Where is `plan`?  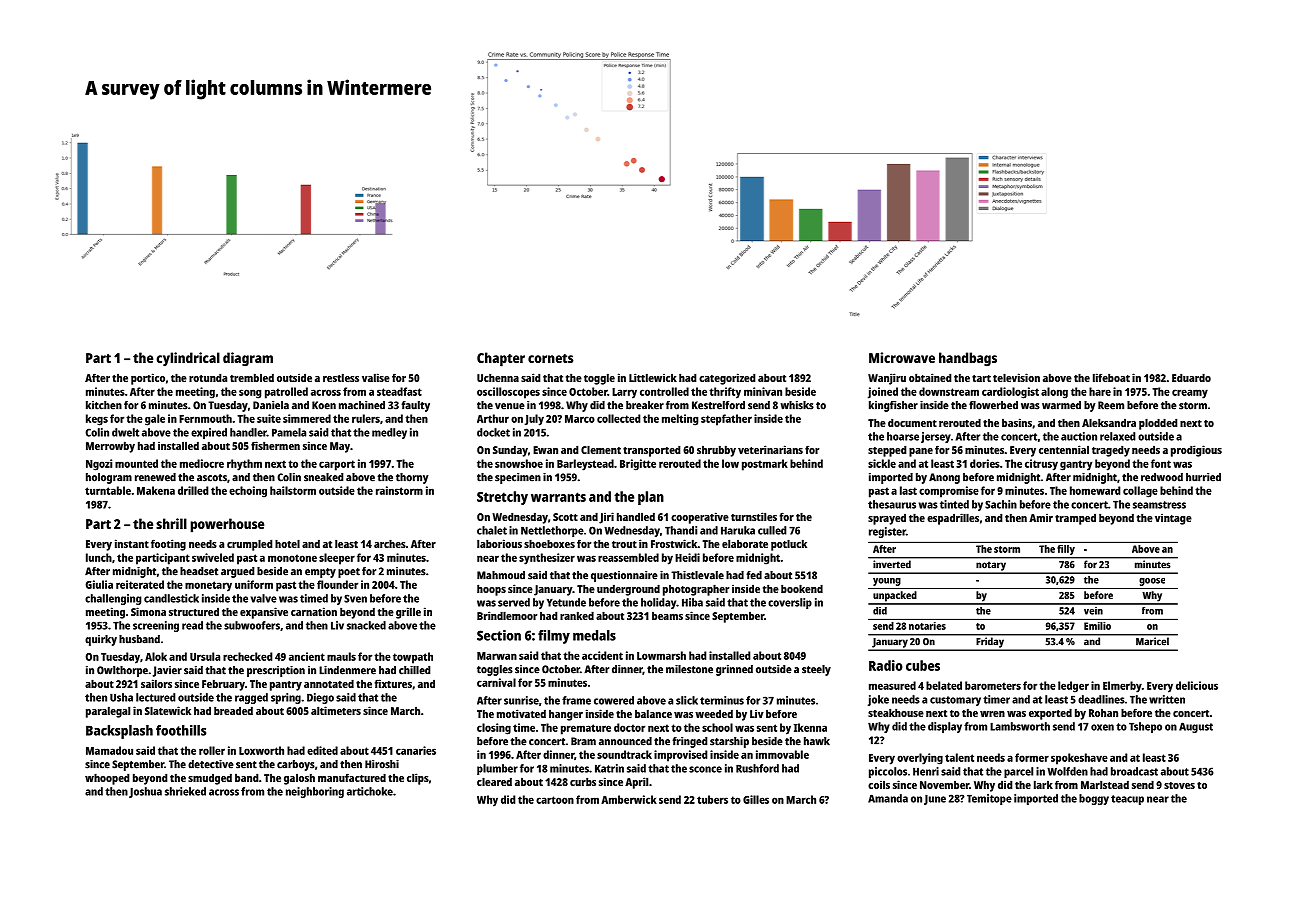 plan is located at coordinates (651, 498).
